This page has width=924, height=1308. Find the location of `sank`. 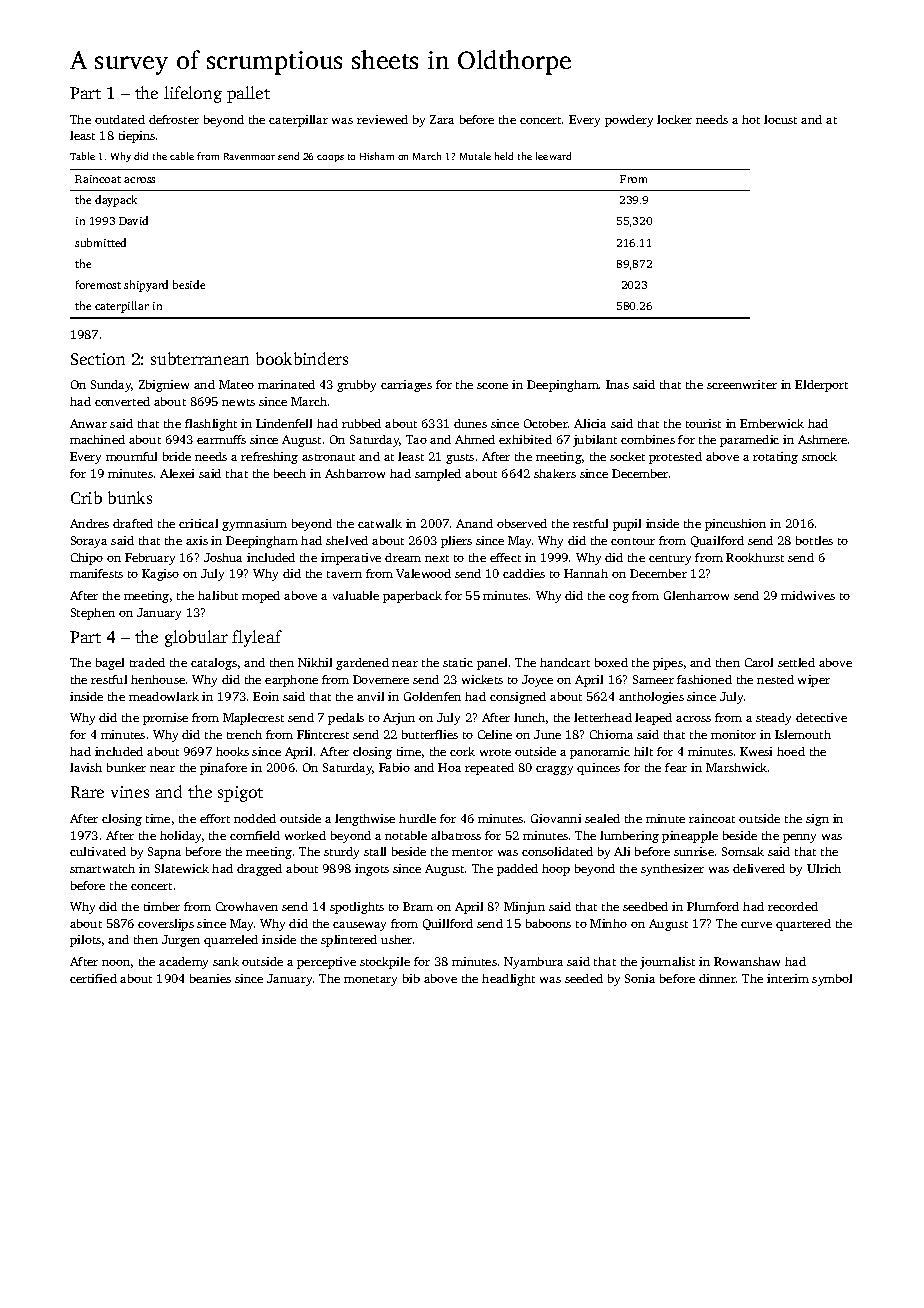

sank is located at coordinates (226, 961).
